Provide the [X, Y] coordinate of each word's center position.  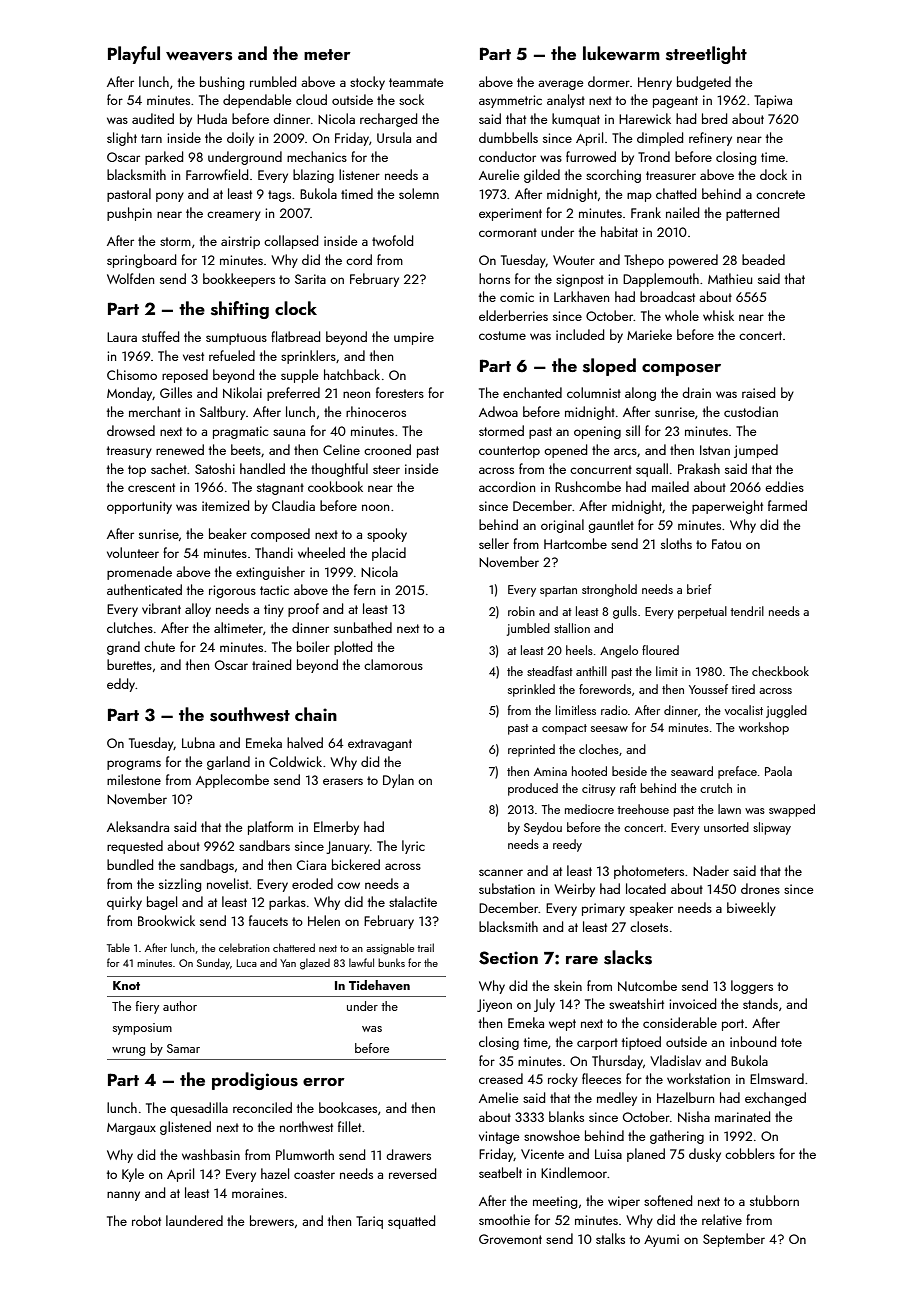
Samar [183, 1048]
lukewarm [621, 53]
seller [494, 543]
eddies [784, 486]
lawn [729, 809]
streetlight [706, 55]
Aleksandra [138, 826]
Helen [324, 920]
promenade [139, 573]
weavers [199, 56]
